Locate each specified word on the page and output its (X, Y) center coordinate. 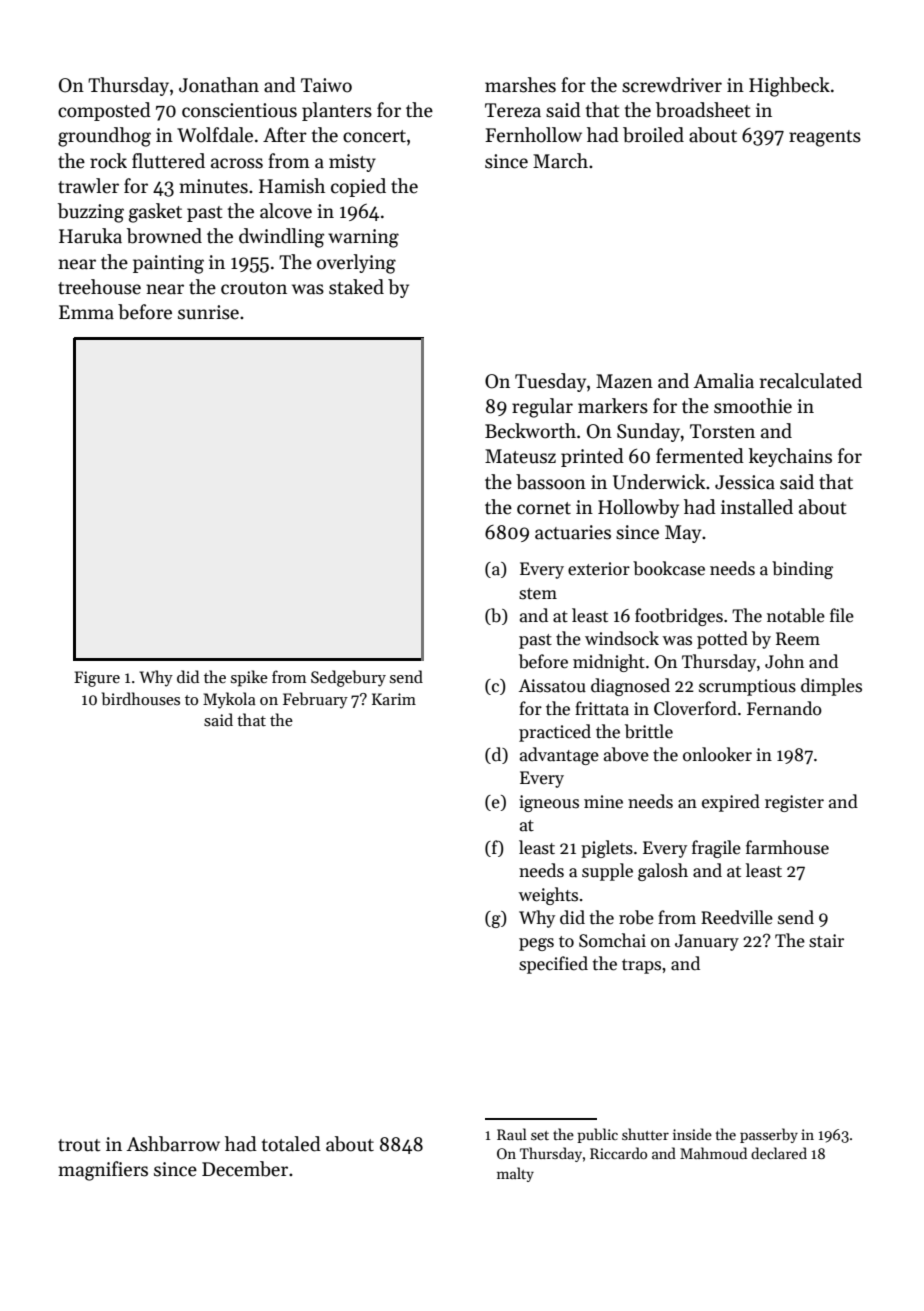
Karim (394, 699)
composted (104, 111)
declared (779, 1153)
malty (515, 1174)
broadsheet (703, 110)
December (245, 1169)
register (794, 803)
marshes (520, 85)
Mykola (229, 700)
